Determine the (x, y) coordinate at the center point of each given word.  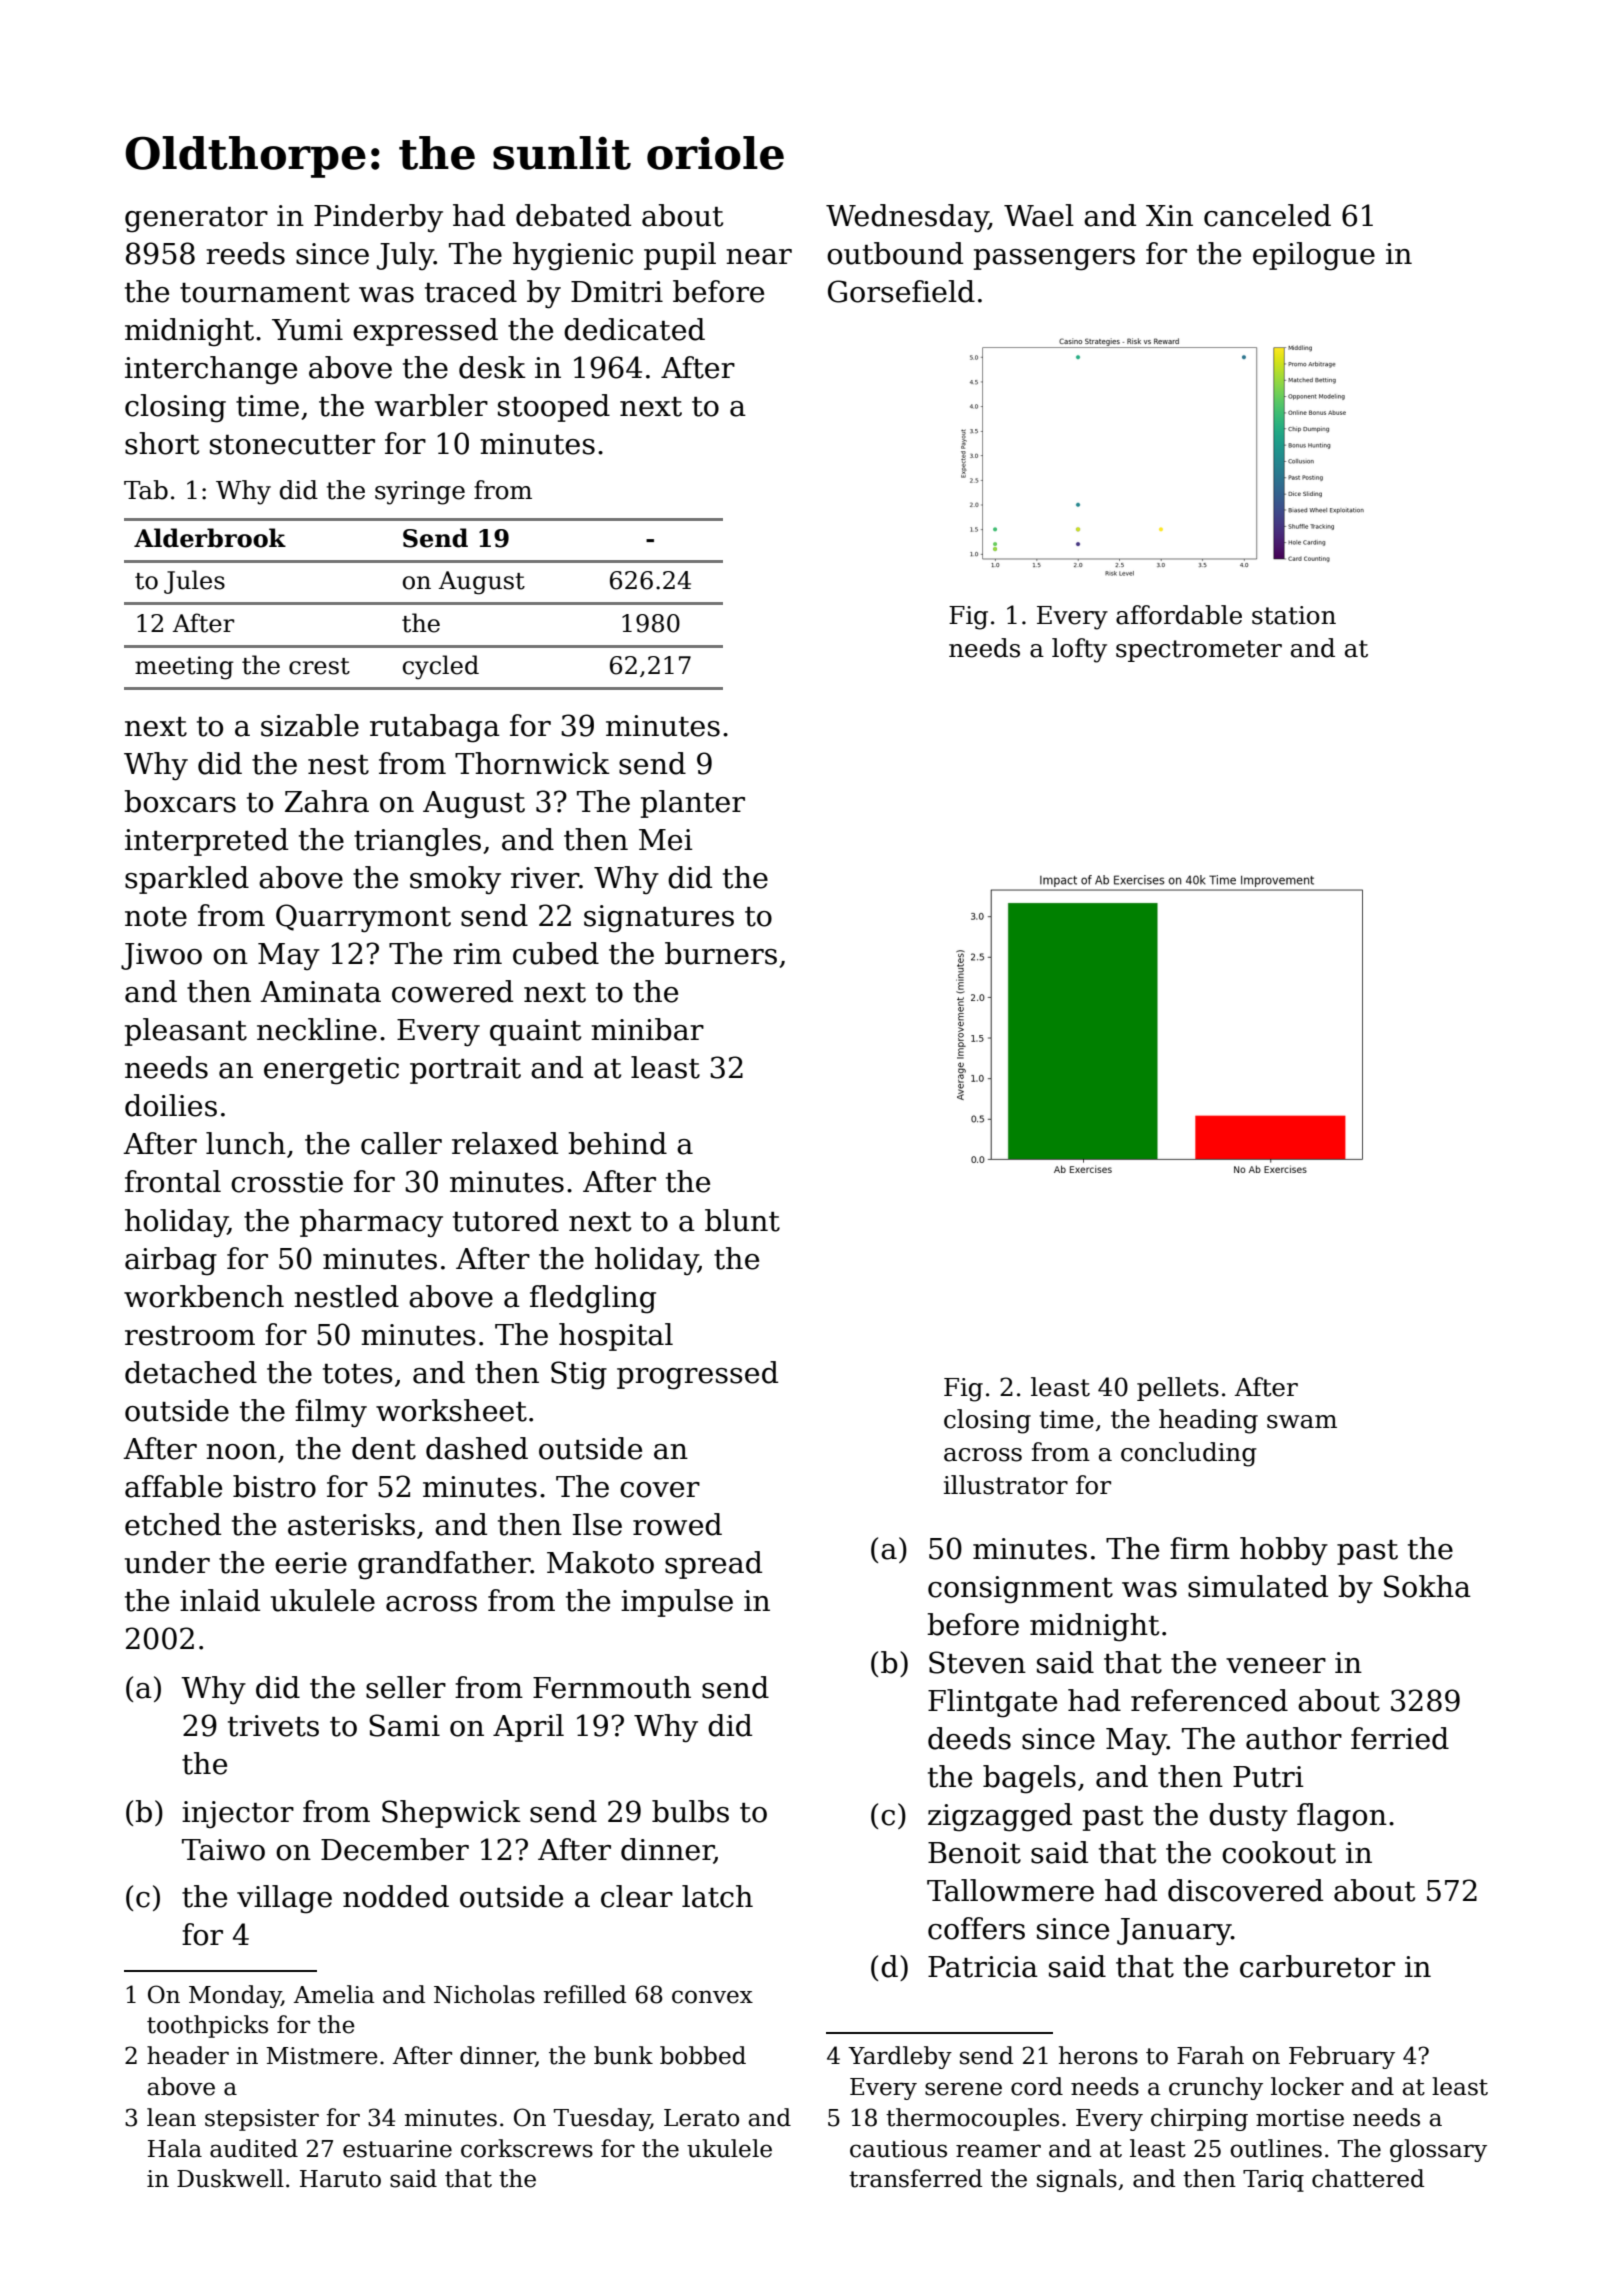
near (759, 257)
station (1294, 615)
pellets (1178, 1389)
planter (693, 804)
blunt (742, 1220)
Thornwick (532, 763)
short (162, 443)
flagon (1342, 1817)
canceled (1267, 215)
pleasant (186, 1032)
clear (637, 1896)
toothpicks (207, 2026)
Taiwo (223, 1850)
